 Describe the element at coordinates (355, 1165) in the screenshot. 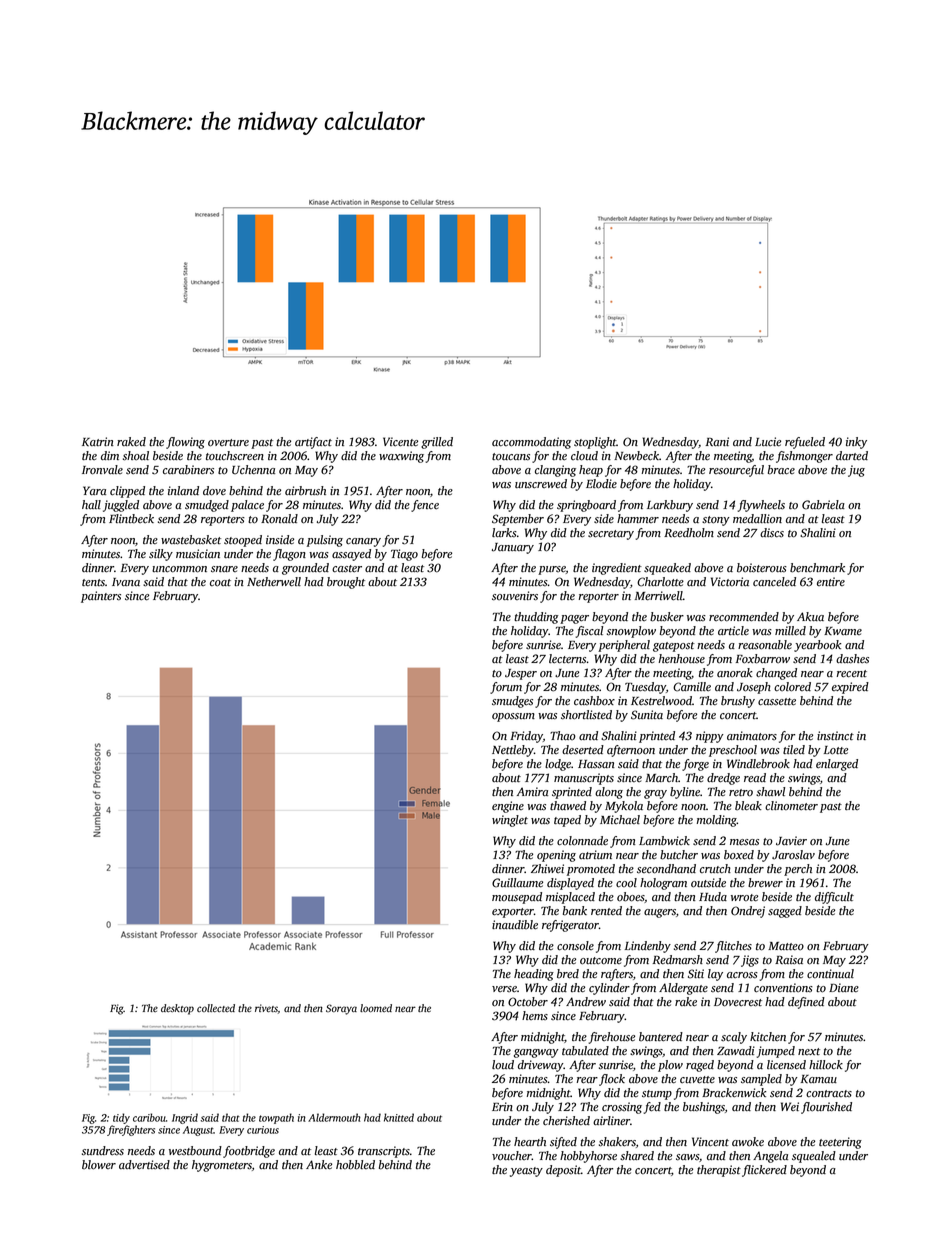

I see `hobbled` at that location.
